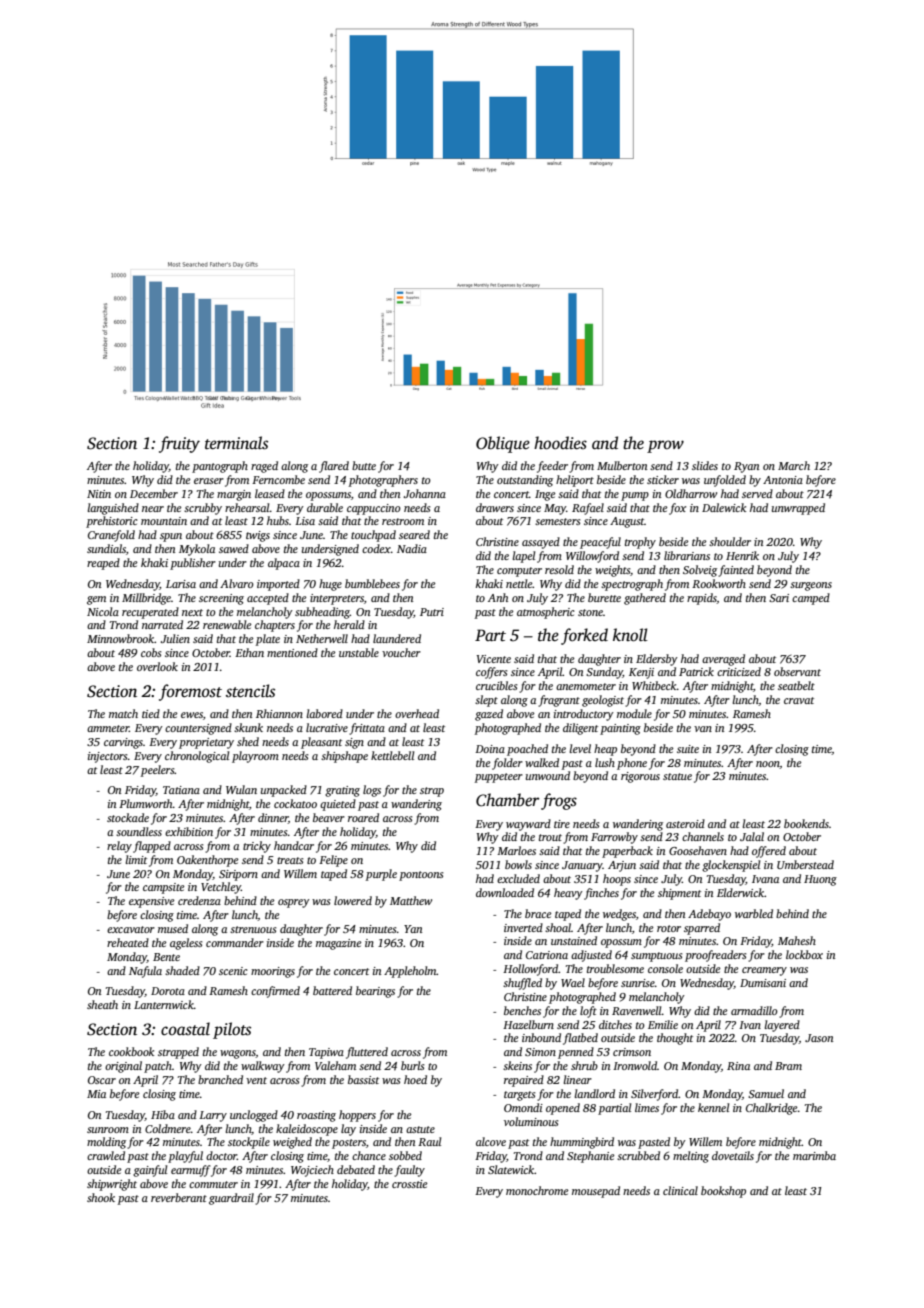 The width and height of the document is (924, 1308). Describe the element at coordinates (798, 509) in the document. I see `unwrapped` at that location.
